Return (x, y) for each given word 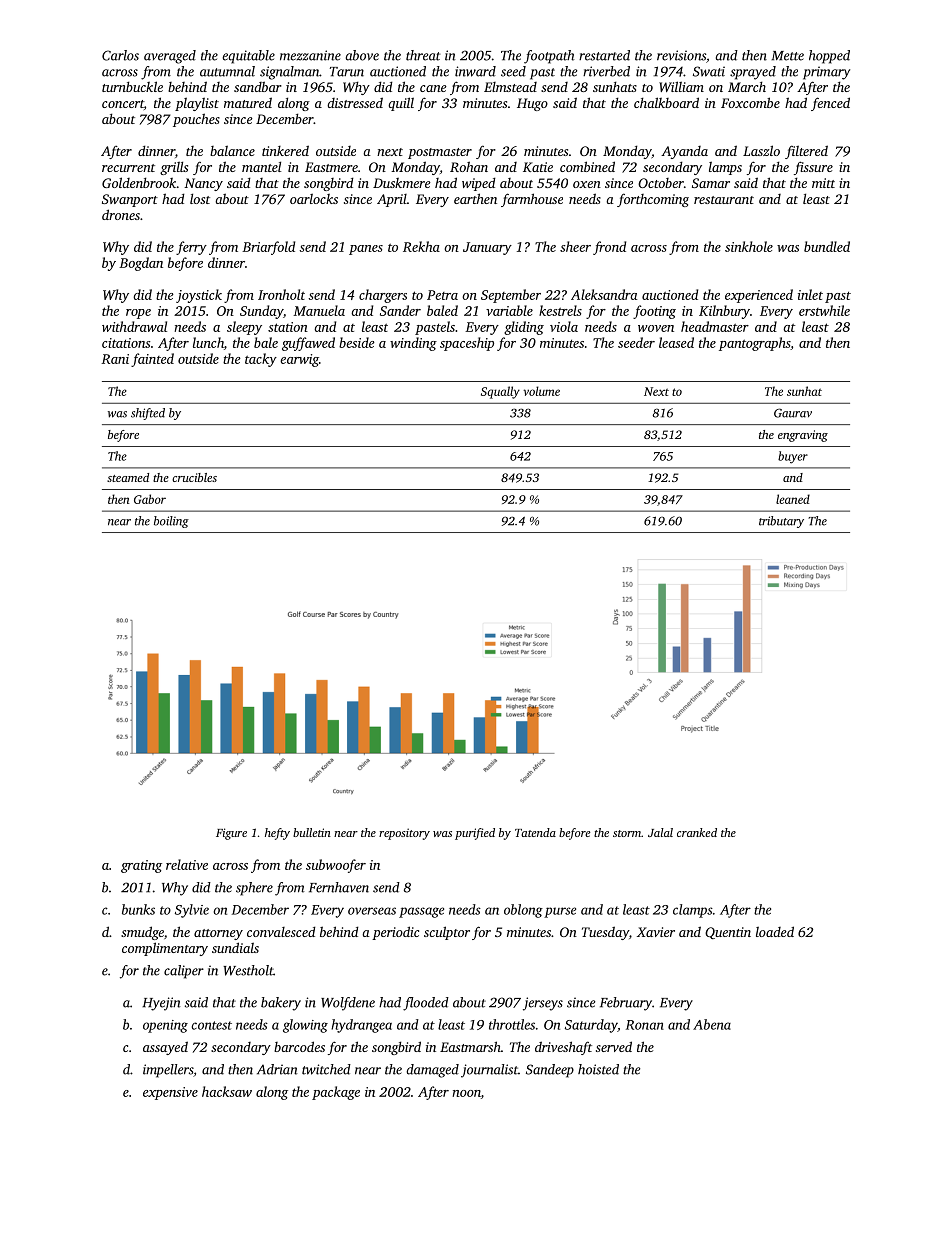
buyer (793, 457)
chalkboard (666, 102)
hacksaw (227, 1091)
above (362, 55)
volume (541, 391)
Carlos (120, 55)
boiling (171, 522)
